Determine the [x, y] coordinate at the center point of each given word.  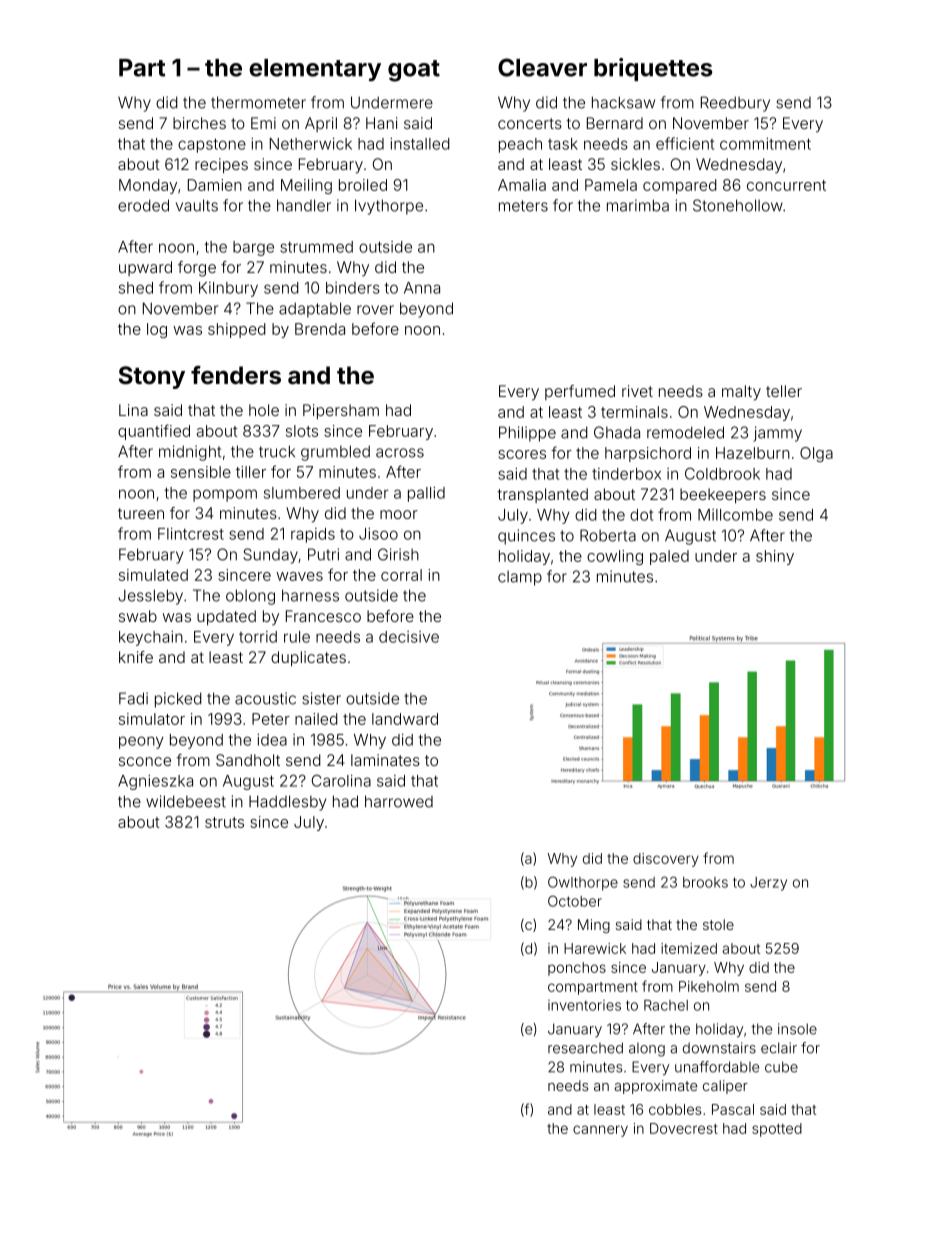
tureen [141, 513]
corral [401, 575]
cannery [600, 1131]
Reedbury [735, 104]
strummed [316, 247]
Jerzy [768, 884]
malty [741, 393]
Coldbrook [722, 474]
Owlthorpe [583, 883]
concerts [530, 123]
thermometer [258, 102]
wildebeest [186, 801]
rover [375, 310]
